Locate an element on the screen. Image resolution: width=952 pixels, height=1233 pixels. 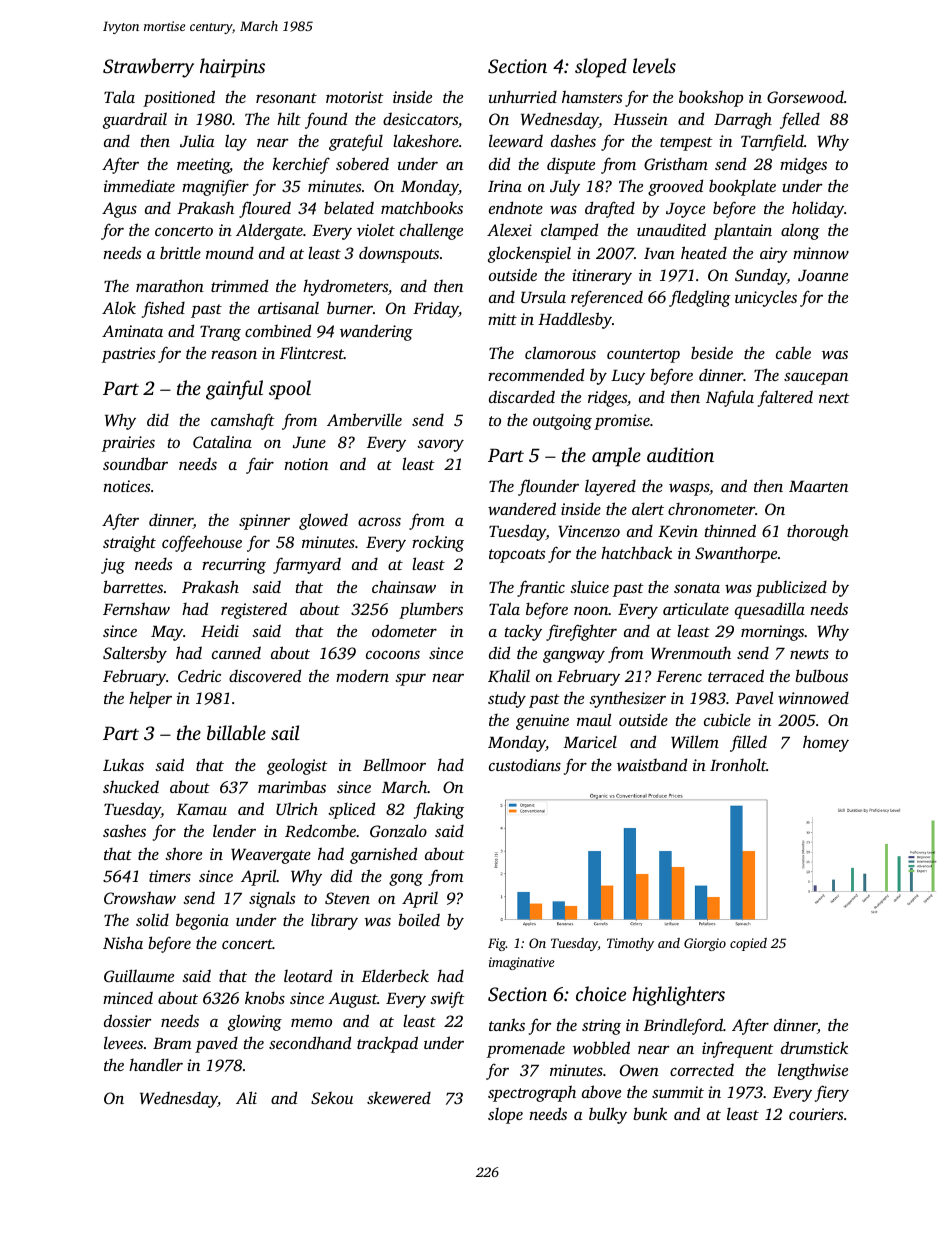
unhurried is located at coordinates (523, 96).
